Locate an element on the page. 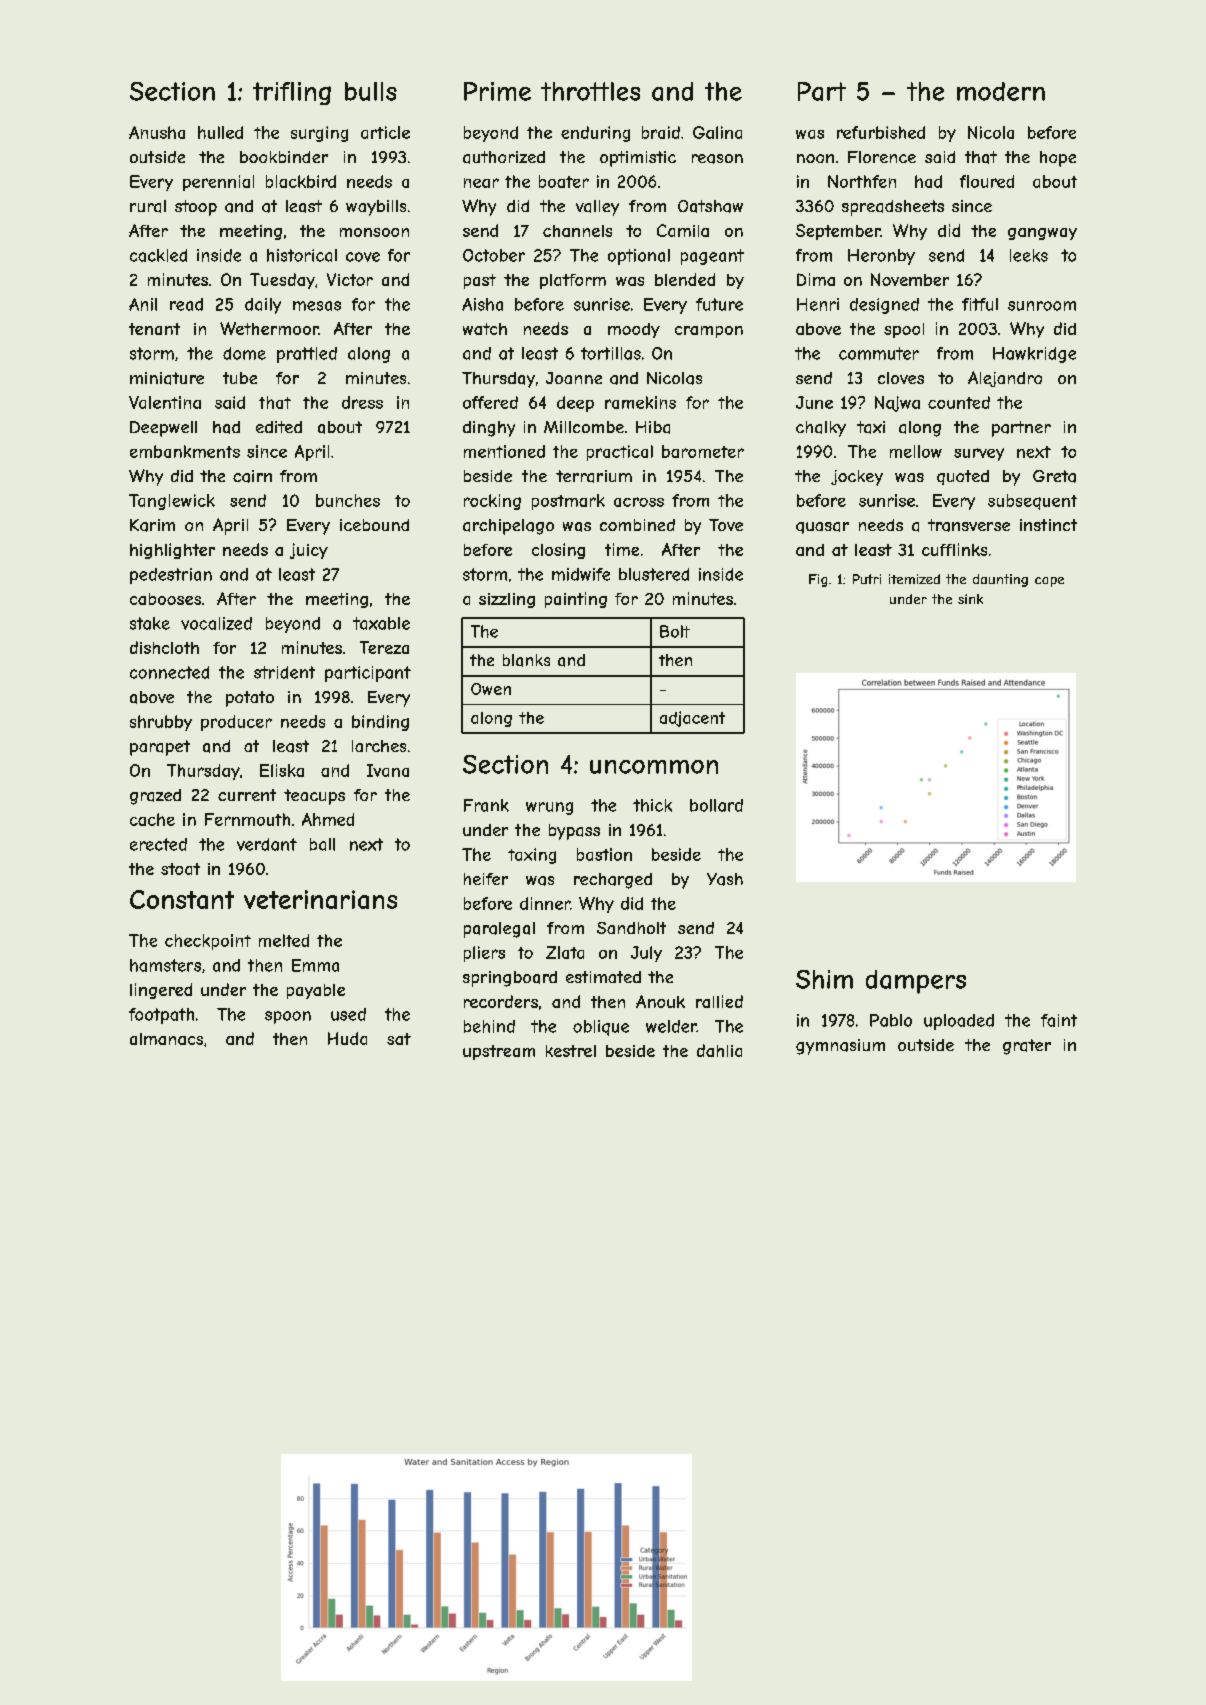 Image resolution: width=1206 pixels, height=1705 pixels. bulls is located at coordinates (371, 91).
